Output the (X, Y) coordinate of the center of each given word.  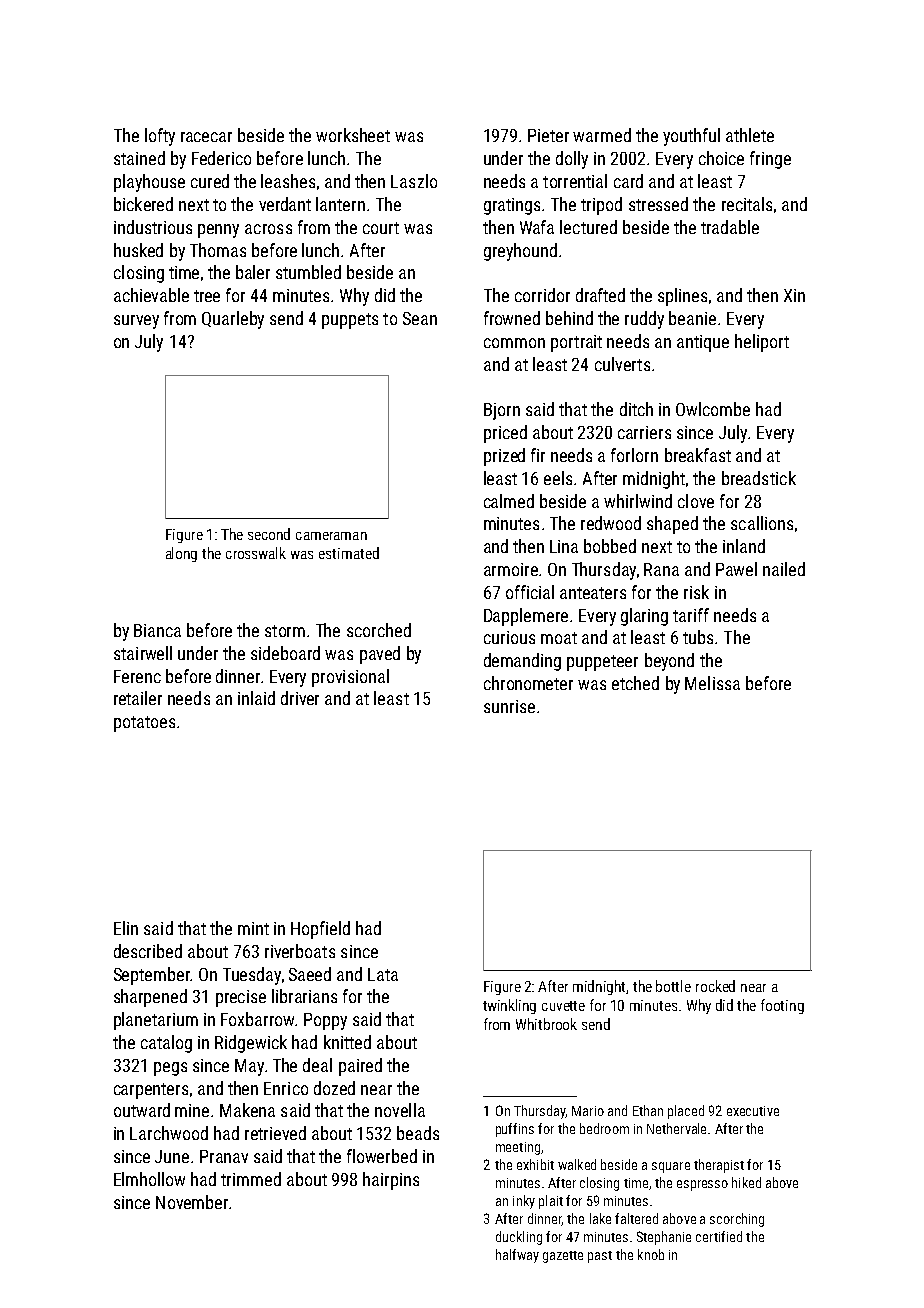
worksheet (353, 135)
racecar (206, 137)
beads (418, 1133)
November (192, 1202)
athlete (750, 135)
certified (719, 1236)
